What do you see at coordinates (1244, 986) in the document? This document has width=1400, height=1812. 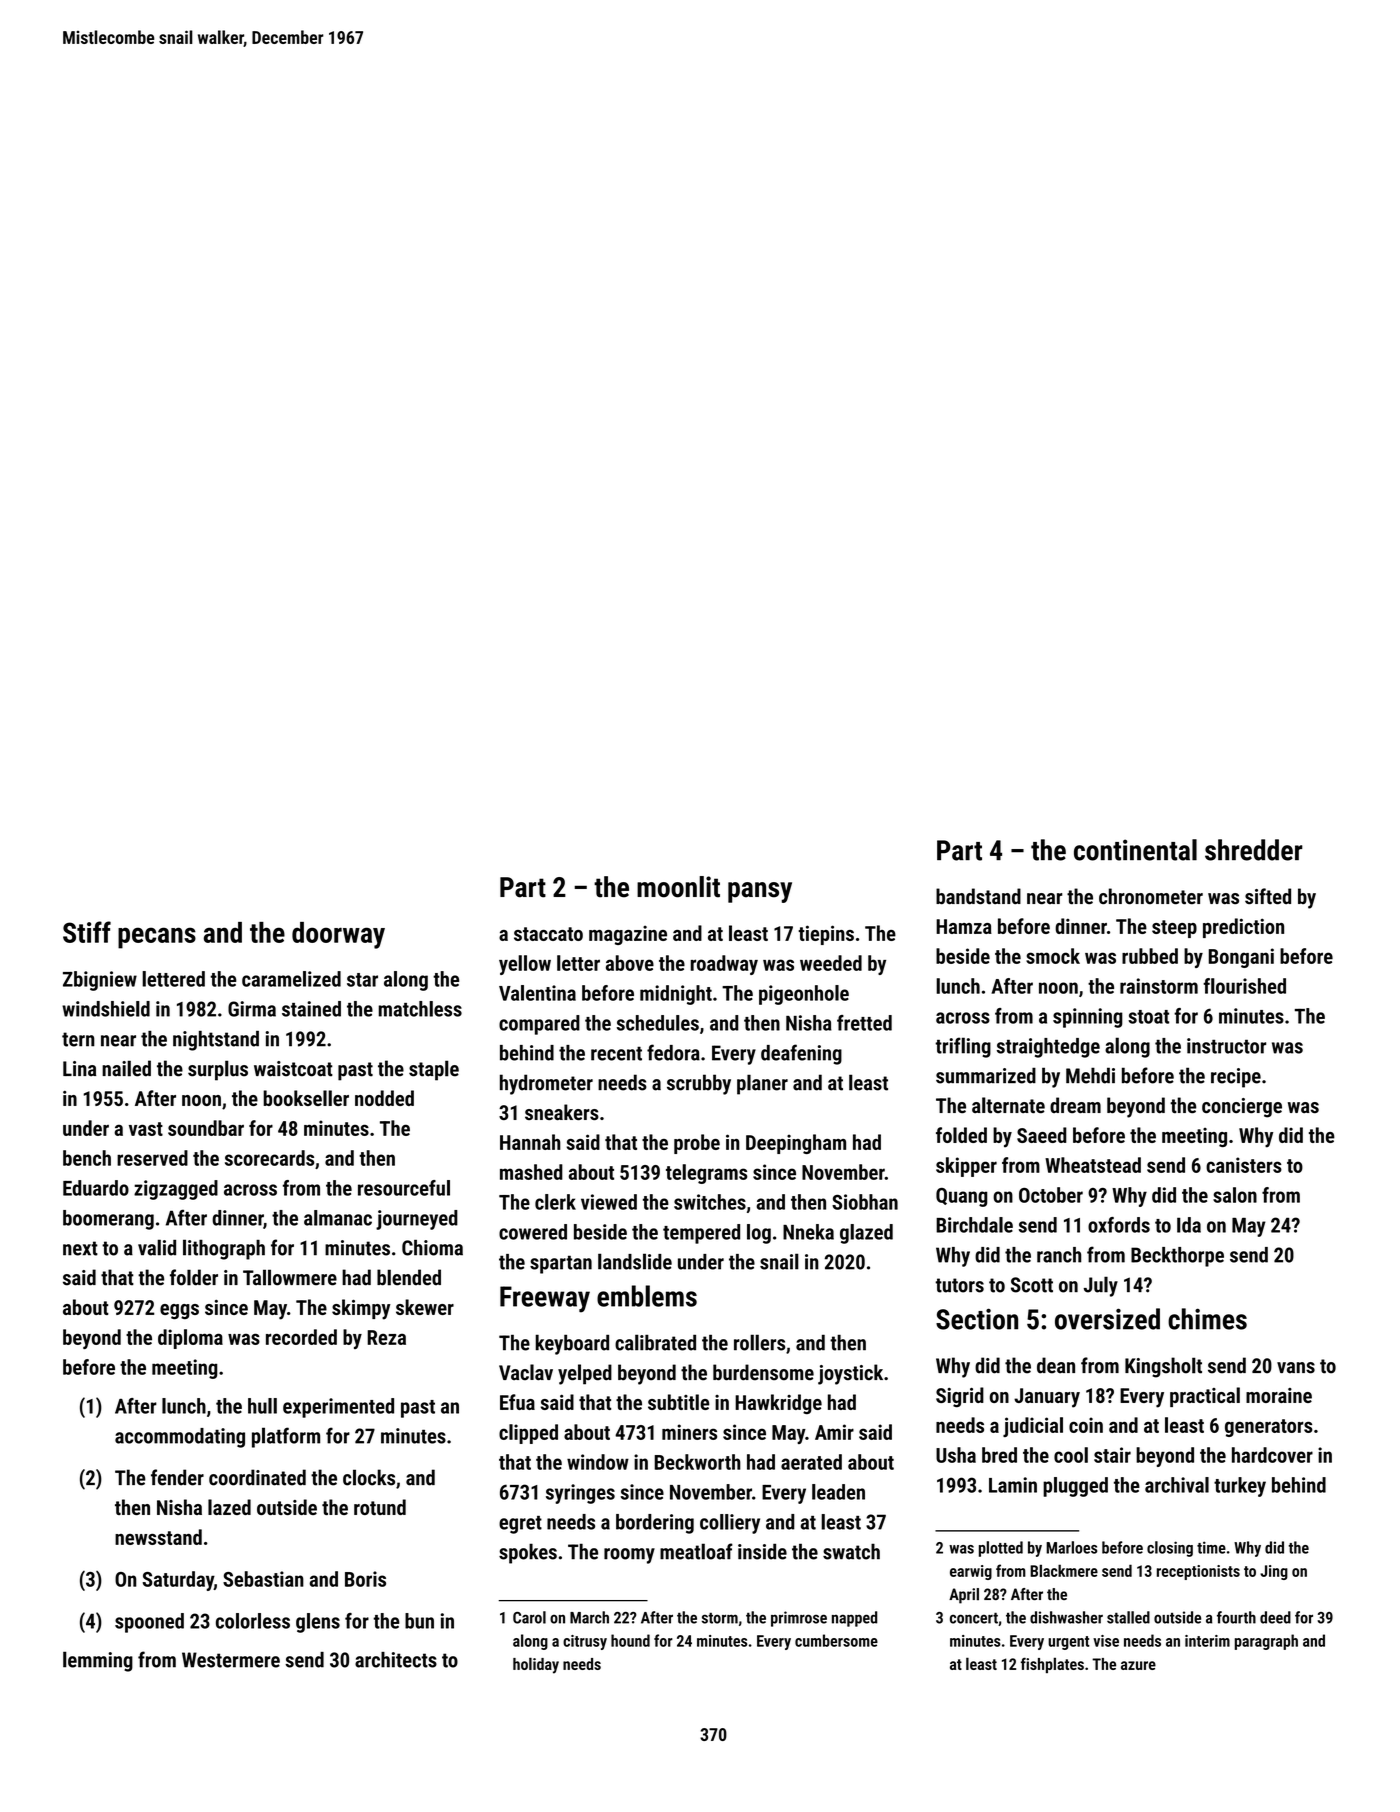 I see `flourished` at bounding box center [1244, 986].
